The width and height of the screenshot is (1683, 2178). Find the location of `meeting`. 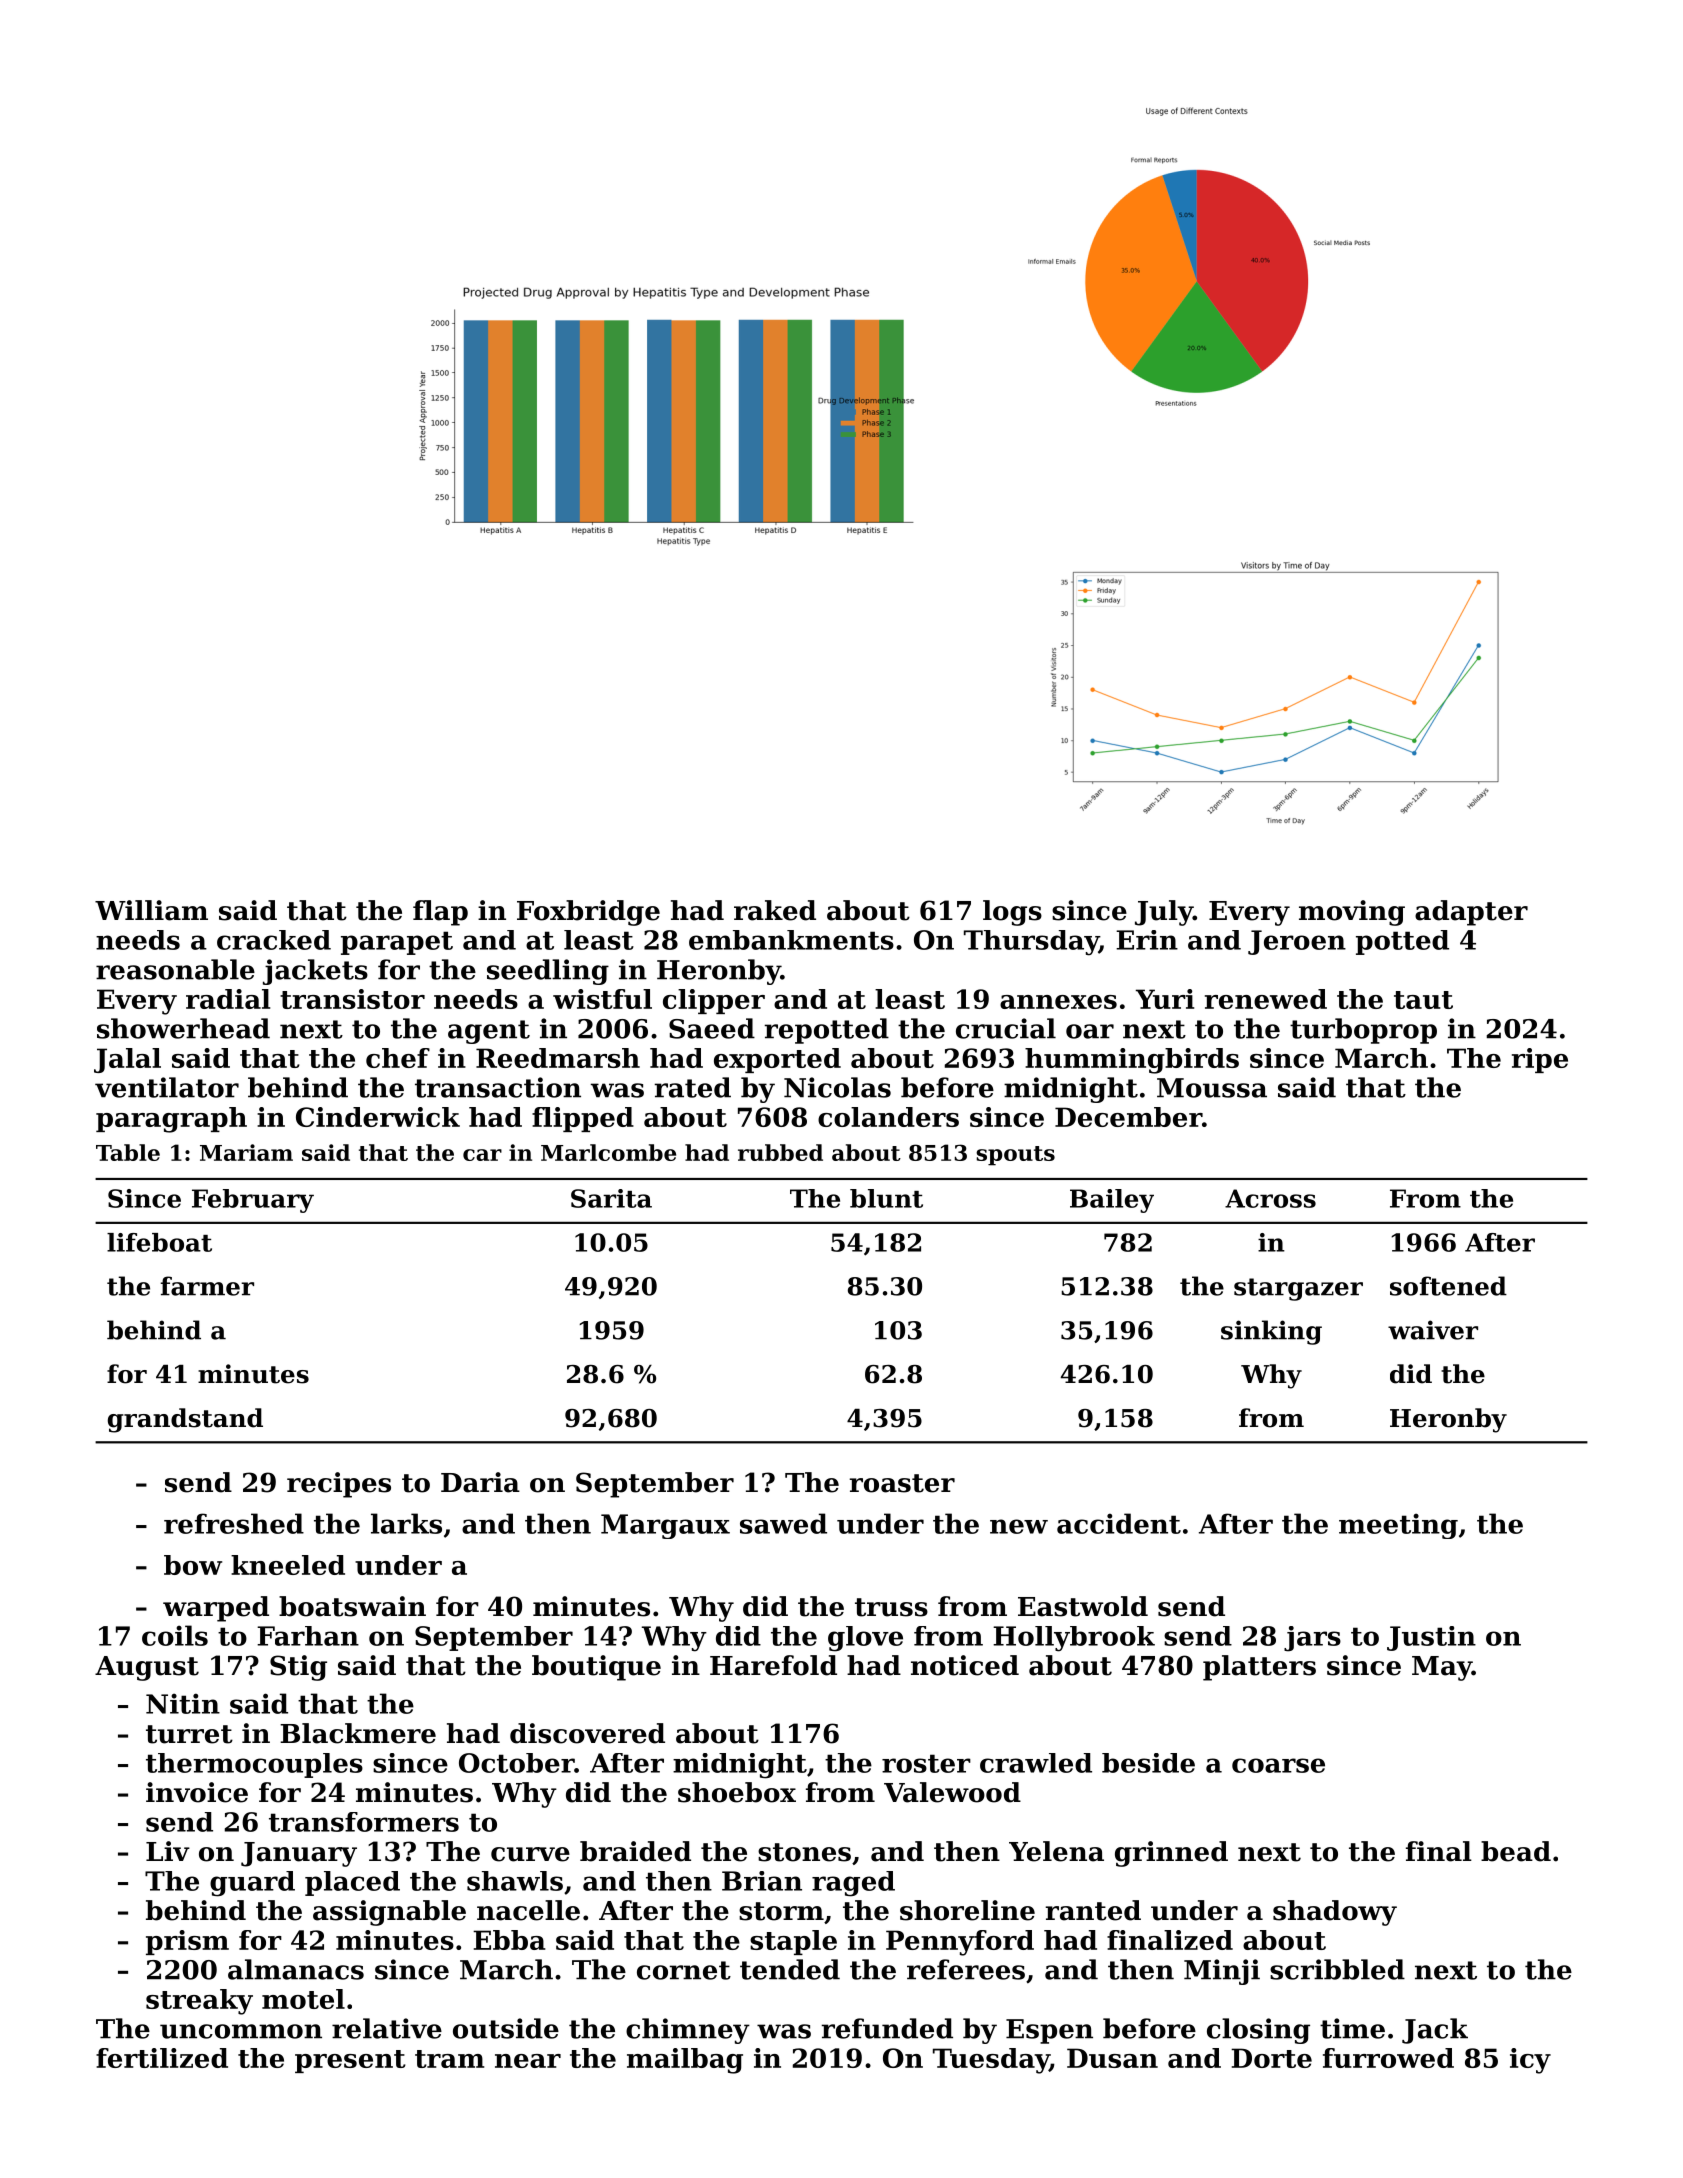

meeting is located at coordinates (1398, 1526).
